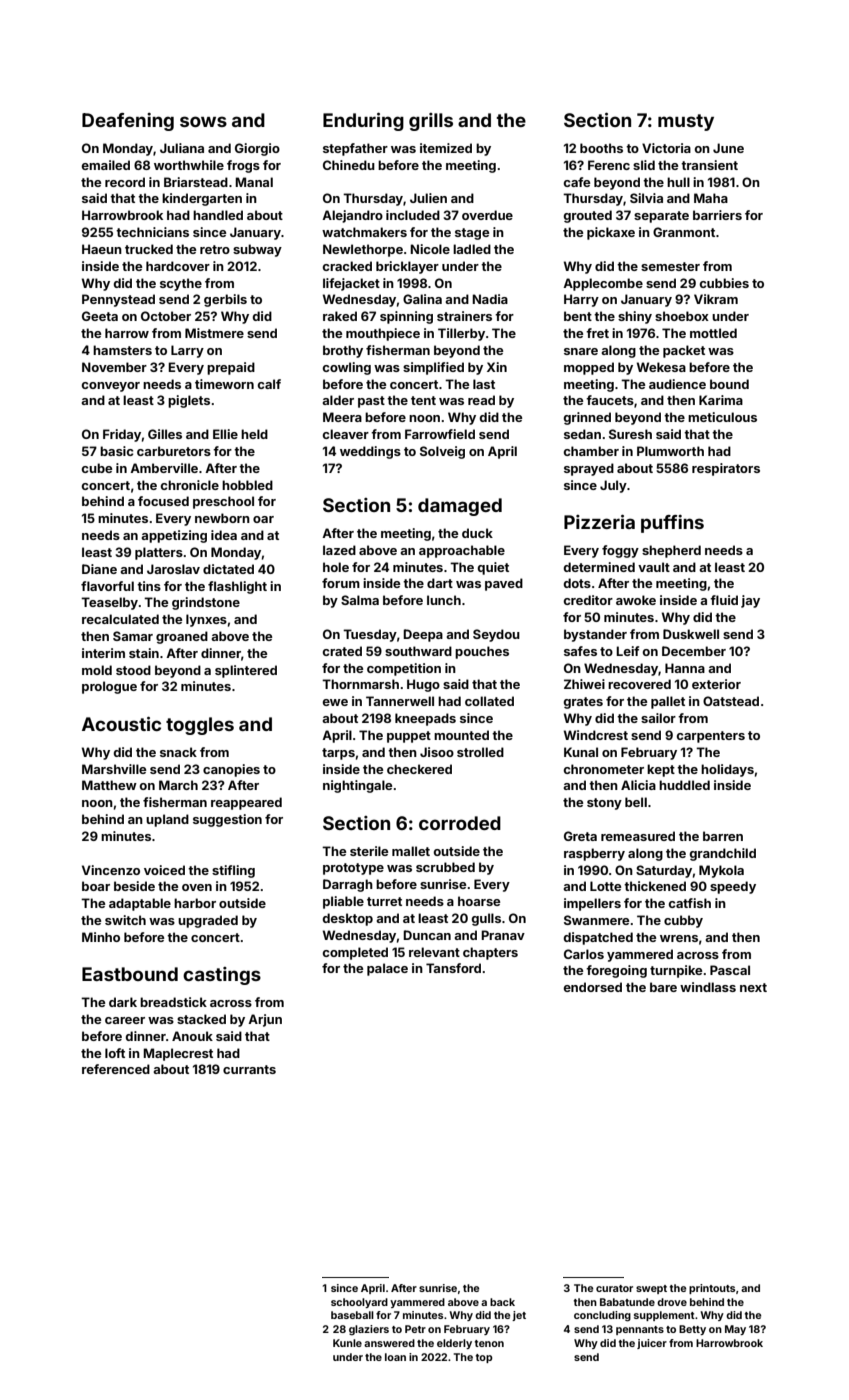  Describe the element at coordinates (444, 600) in the document. I see `lunch` at that location.
